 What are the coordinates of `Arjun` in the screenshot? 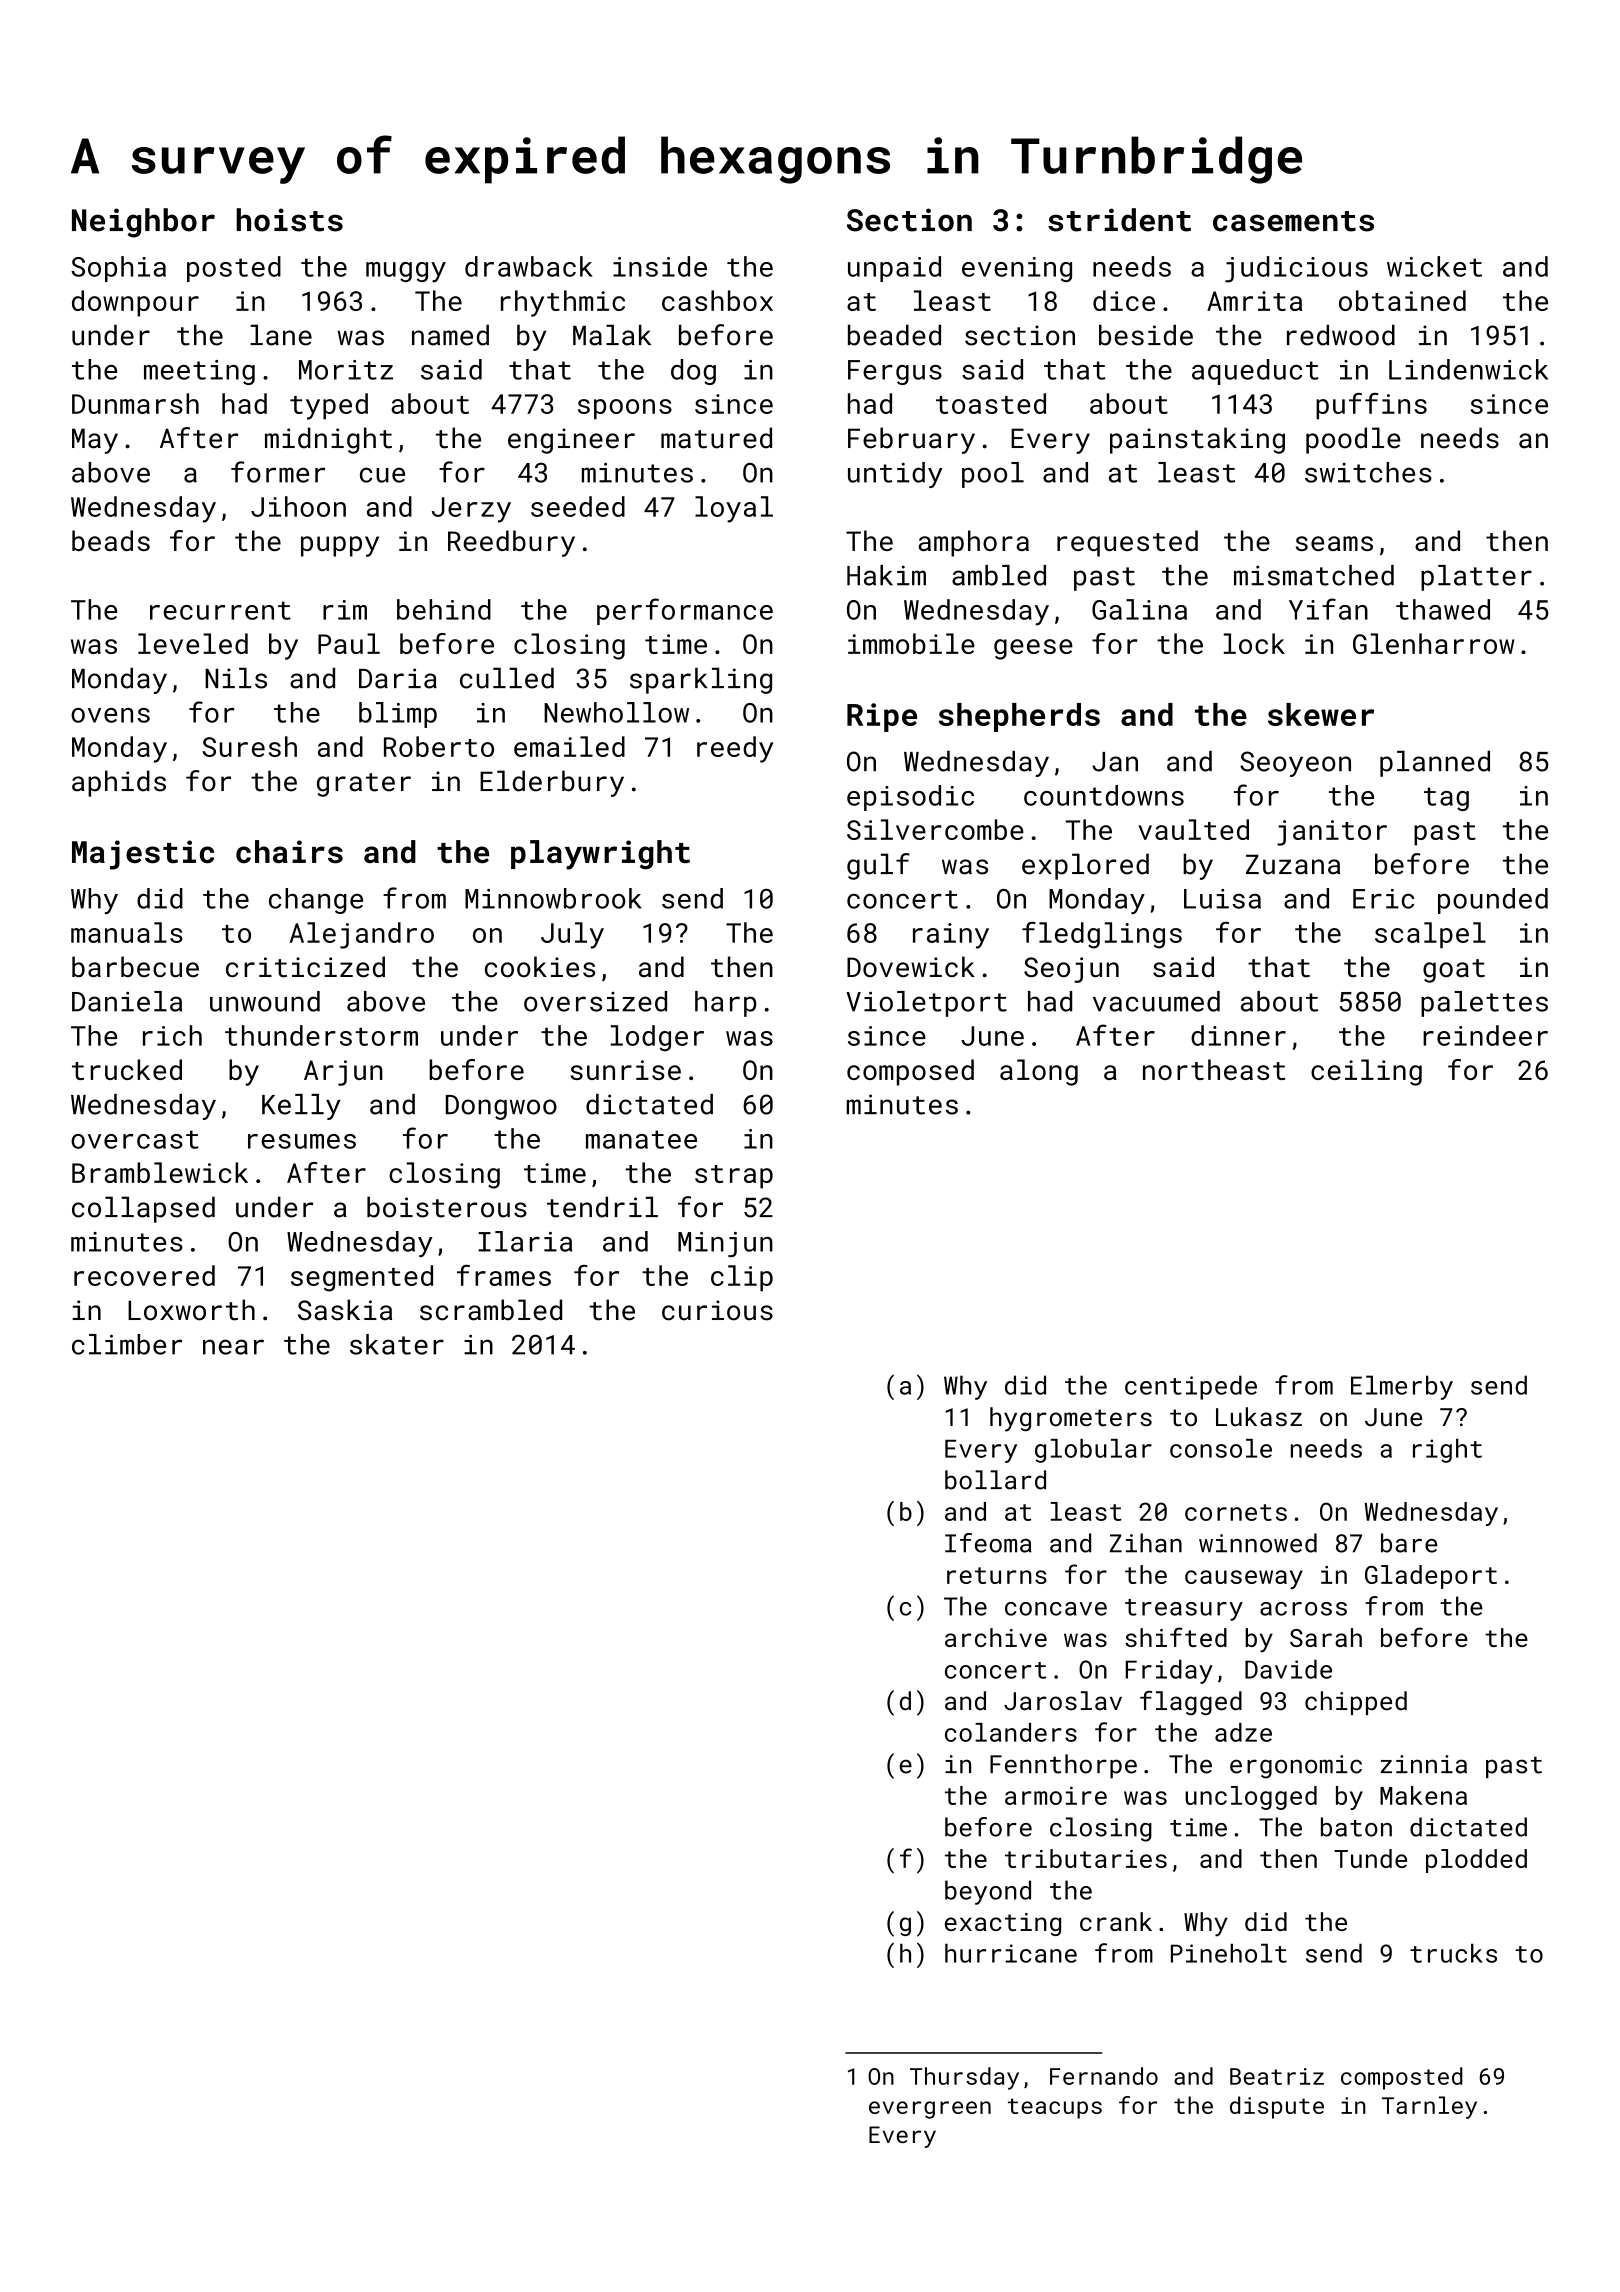 It's located at (343, 1073).
